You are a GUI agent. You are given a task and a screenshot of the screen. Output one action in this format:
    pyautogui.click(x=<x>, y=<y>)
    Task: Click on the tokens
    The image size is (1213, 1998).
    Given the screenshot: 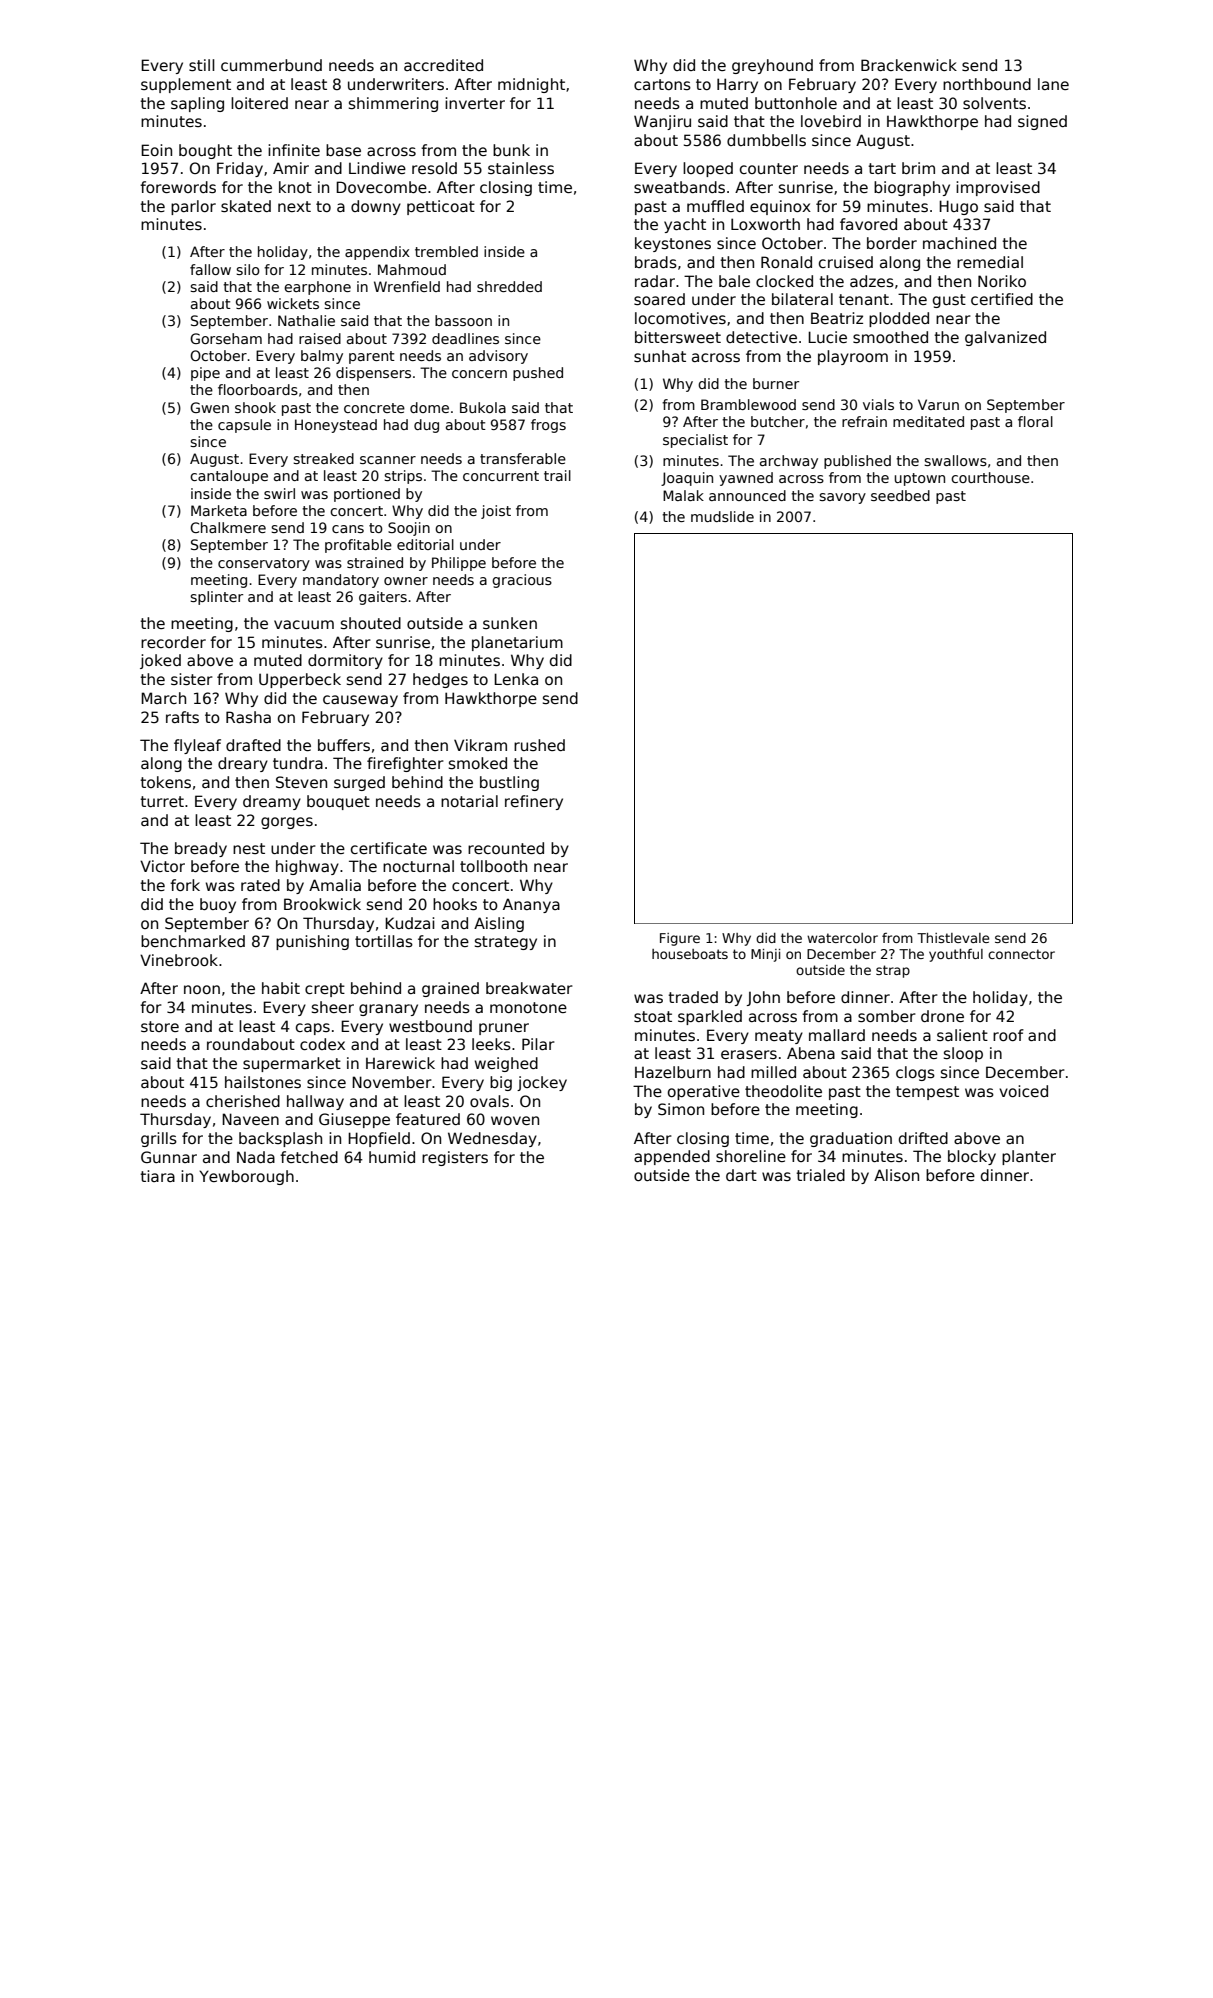 What is the action you would take?
    pyautogui.click(x=165, y=782)
